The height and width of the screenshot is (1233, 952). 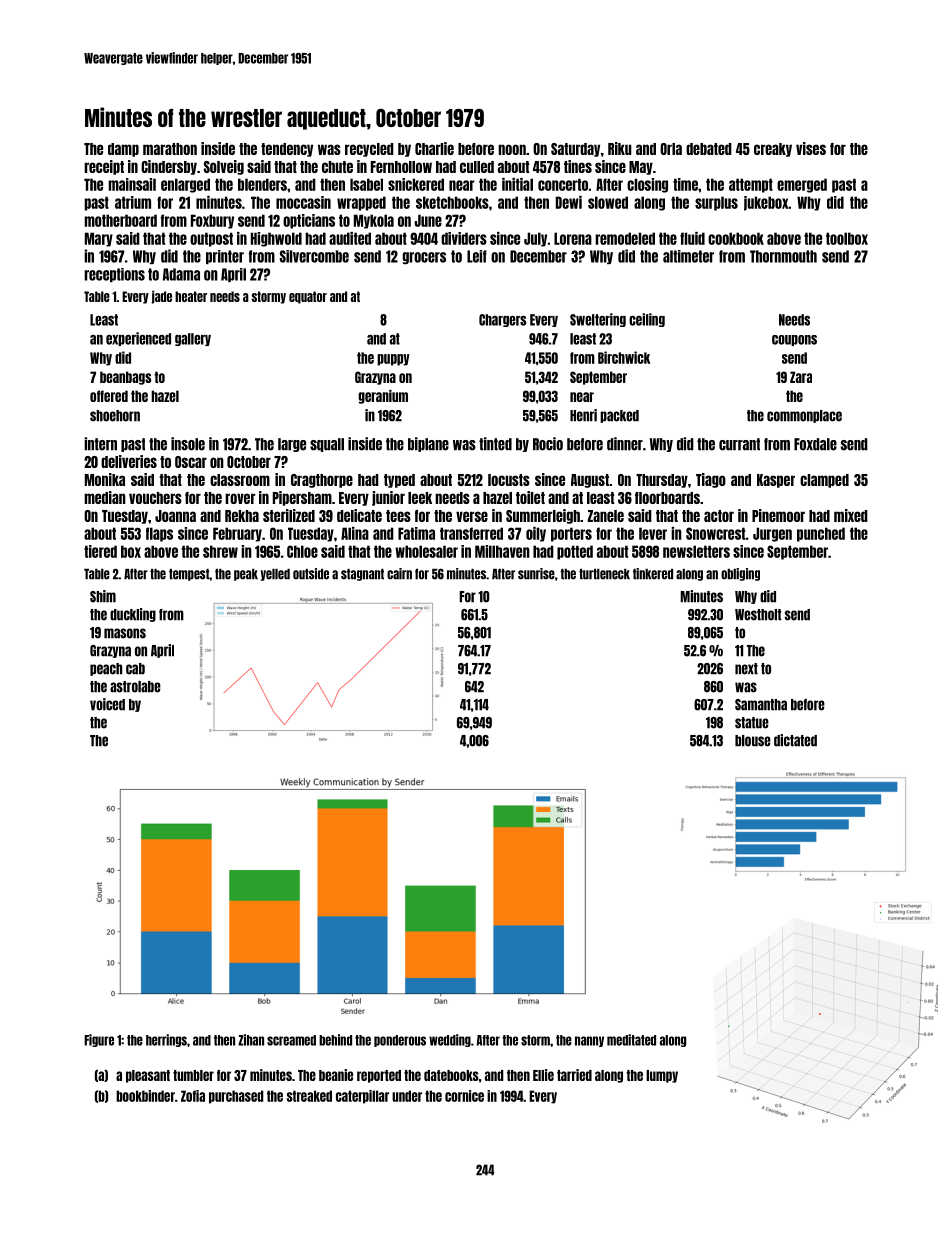 What do you see at coordinates (548, 444) in the screenshot?
I see `Rocio` at bounding box center [548, 444].
